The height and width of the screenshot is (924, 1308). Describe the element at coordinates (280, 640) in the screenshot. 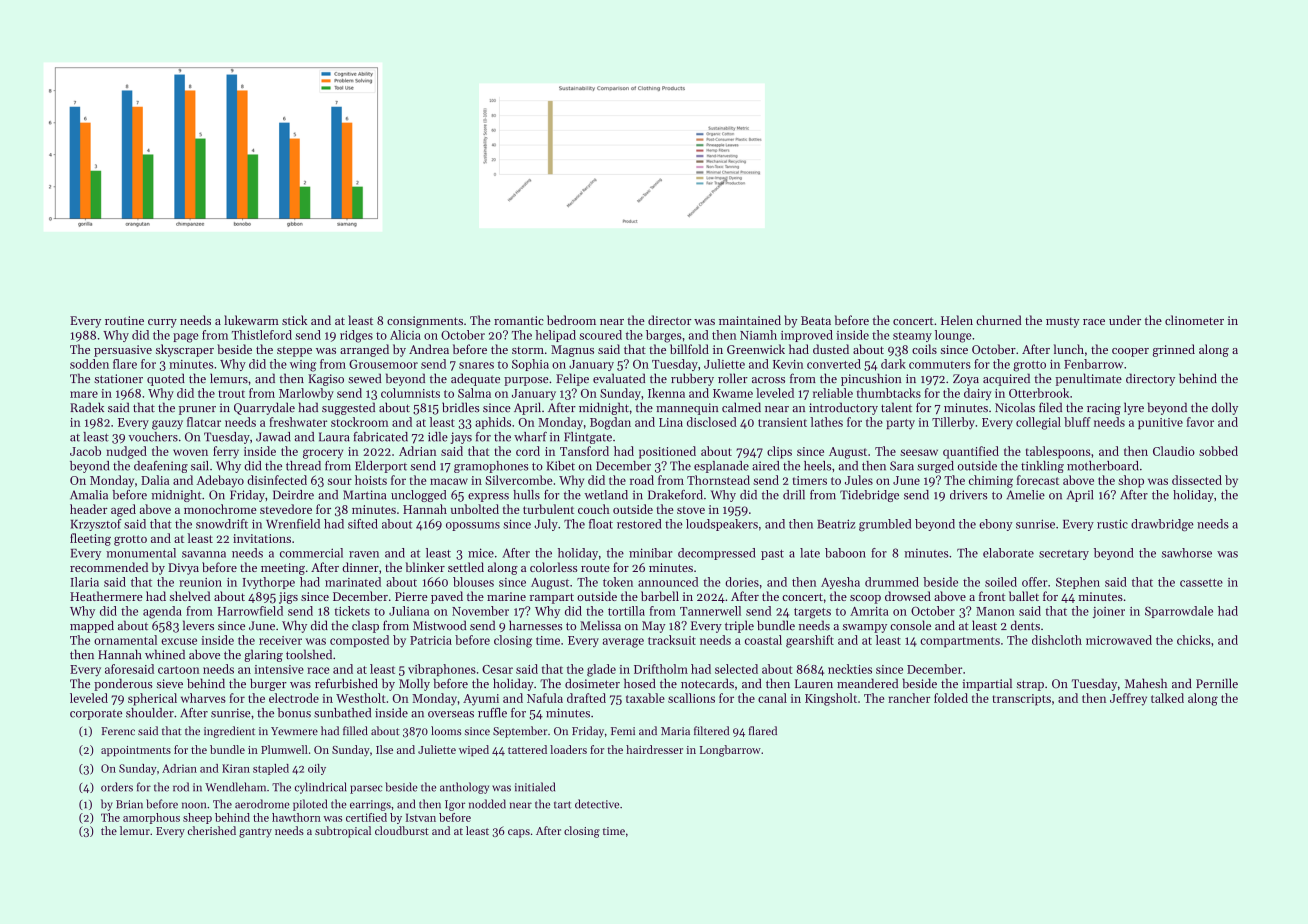

I see `receiver` at that location.
